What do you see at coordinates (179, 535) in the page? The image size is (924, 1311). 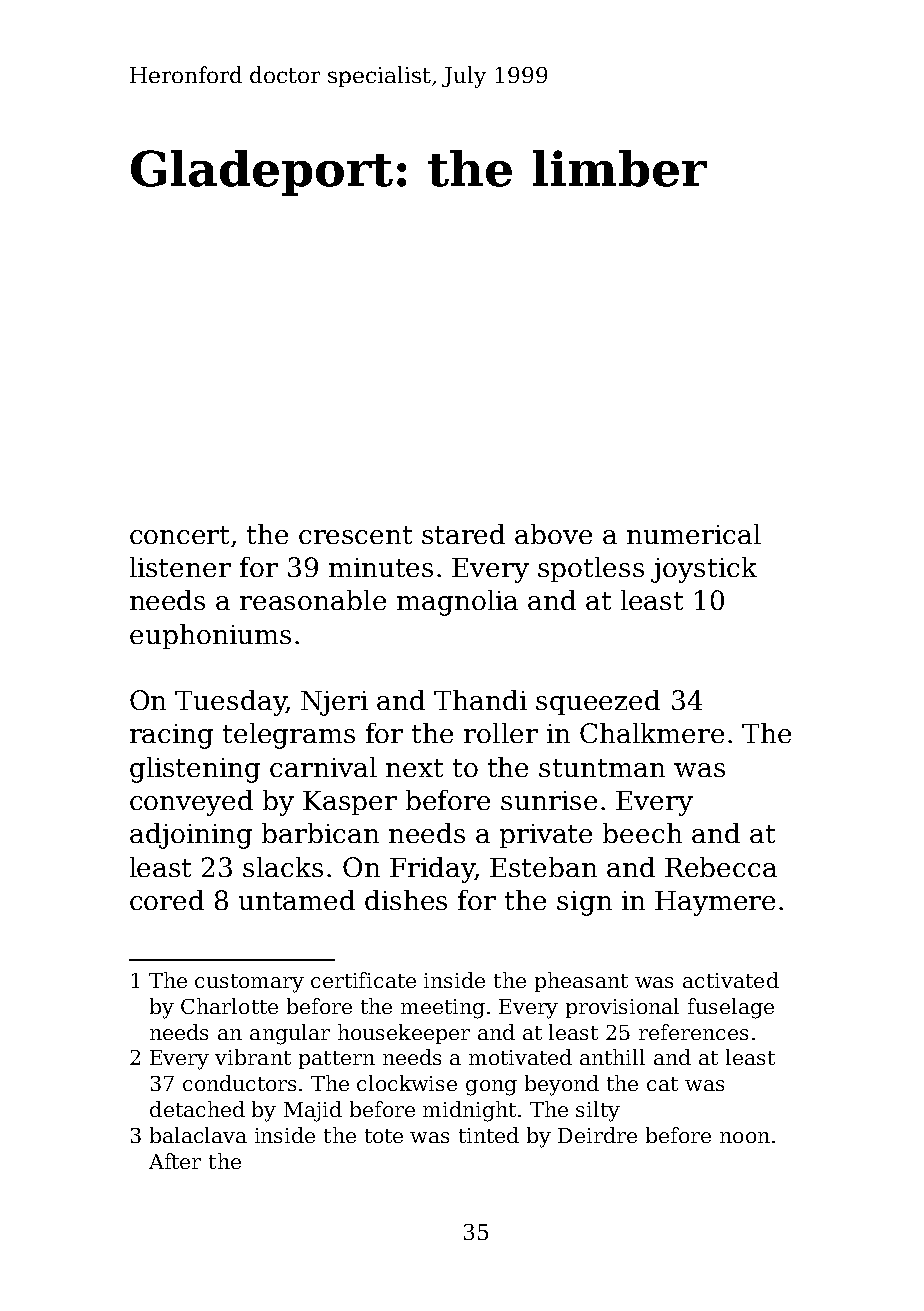 I see `concert` at bounding box center [179, 535].
